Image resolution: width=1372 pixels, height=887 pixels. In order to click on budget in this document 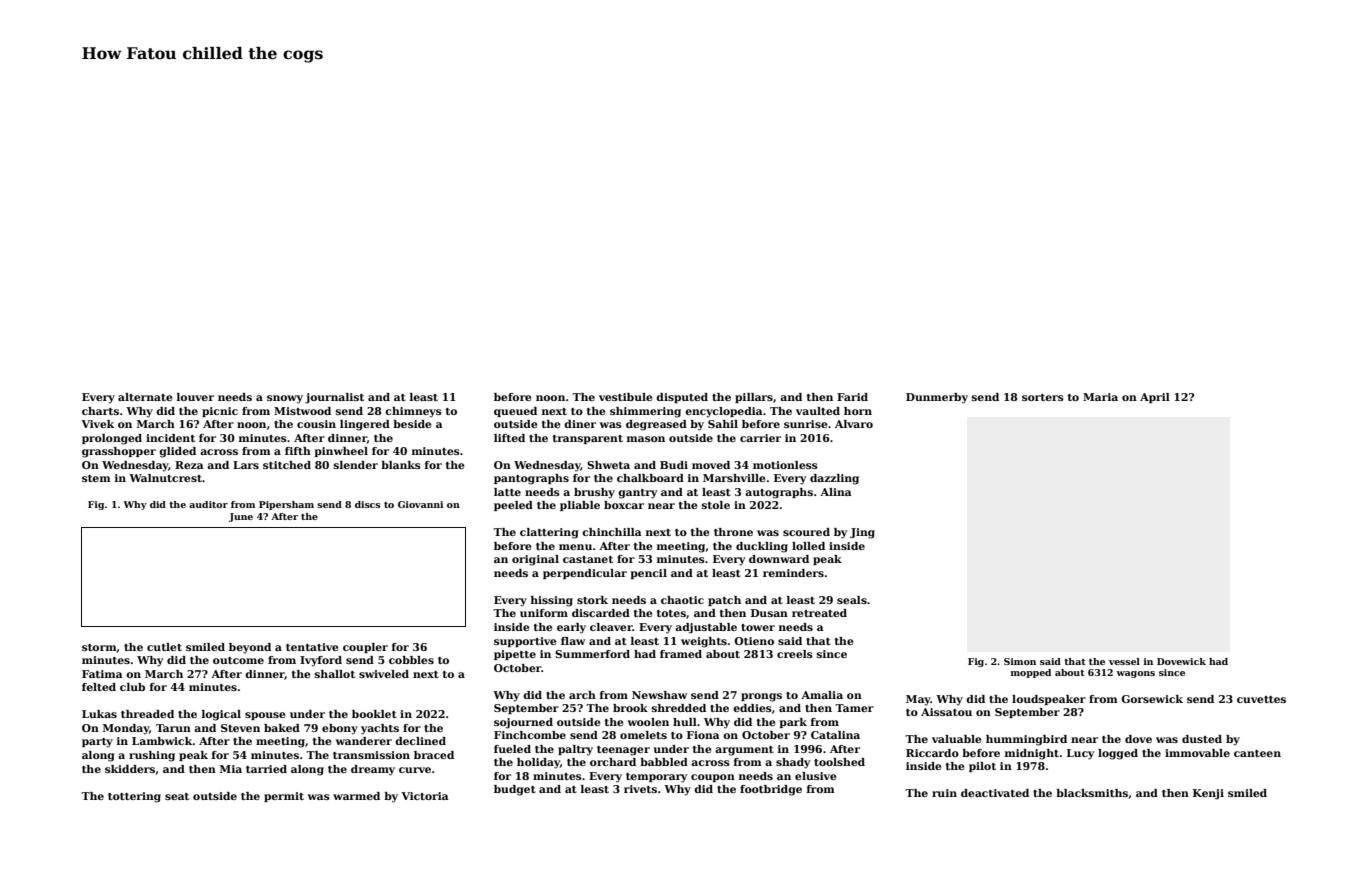, I will do `click(515, 790)`.
